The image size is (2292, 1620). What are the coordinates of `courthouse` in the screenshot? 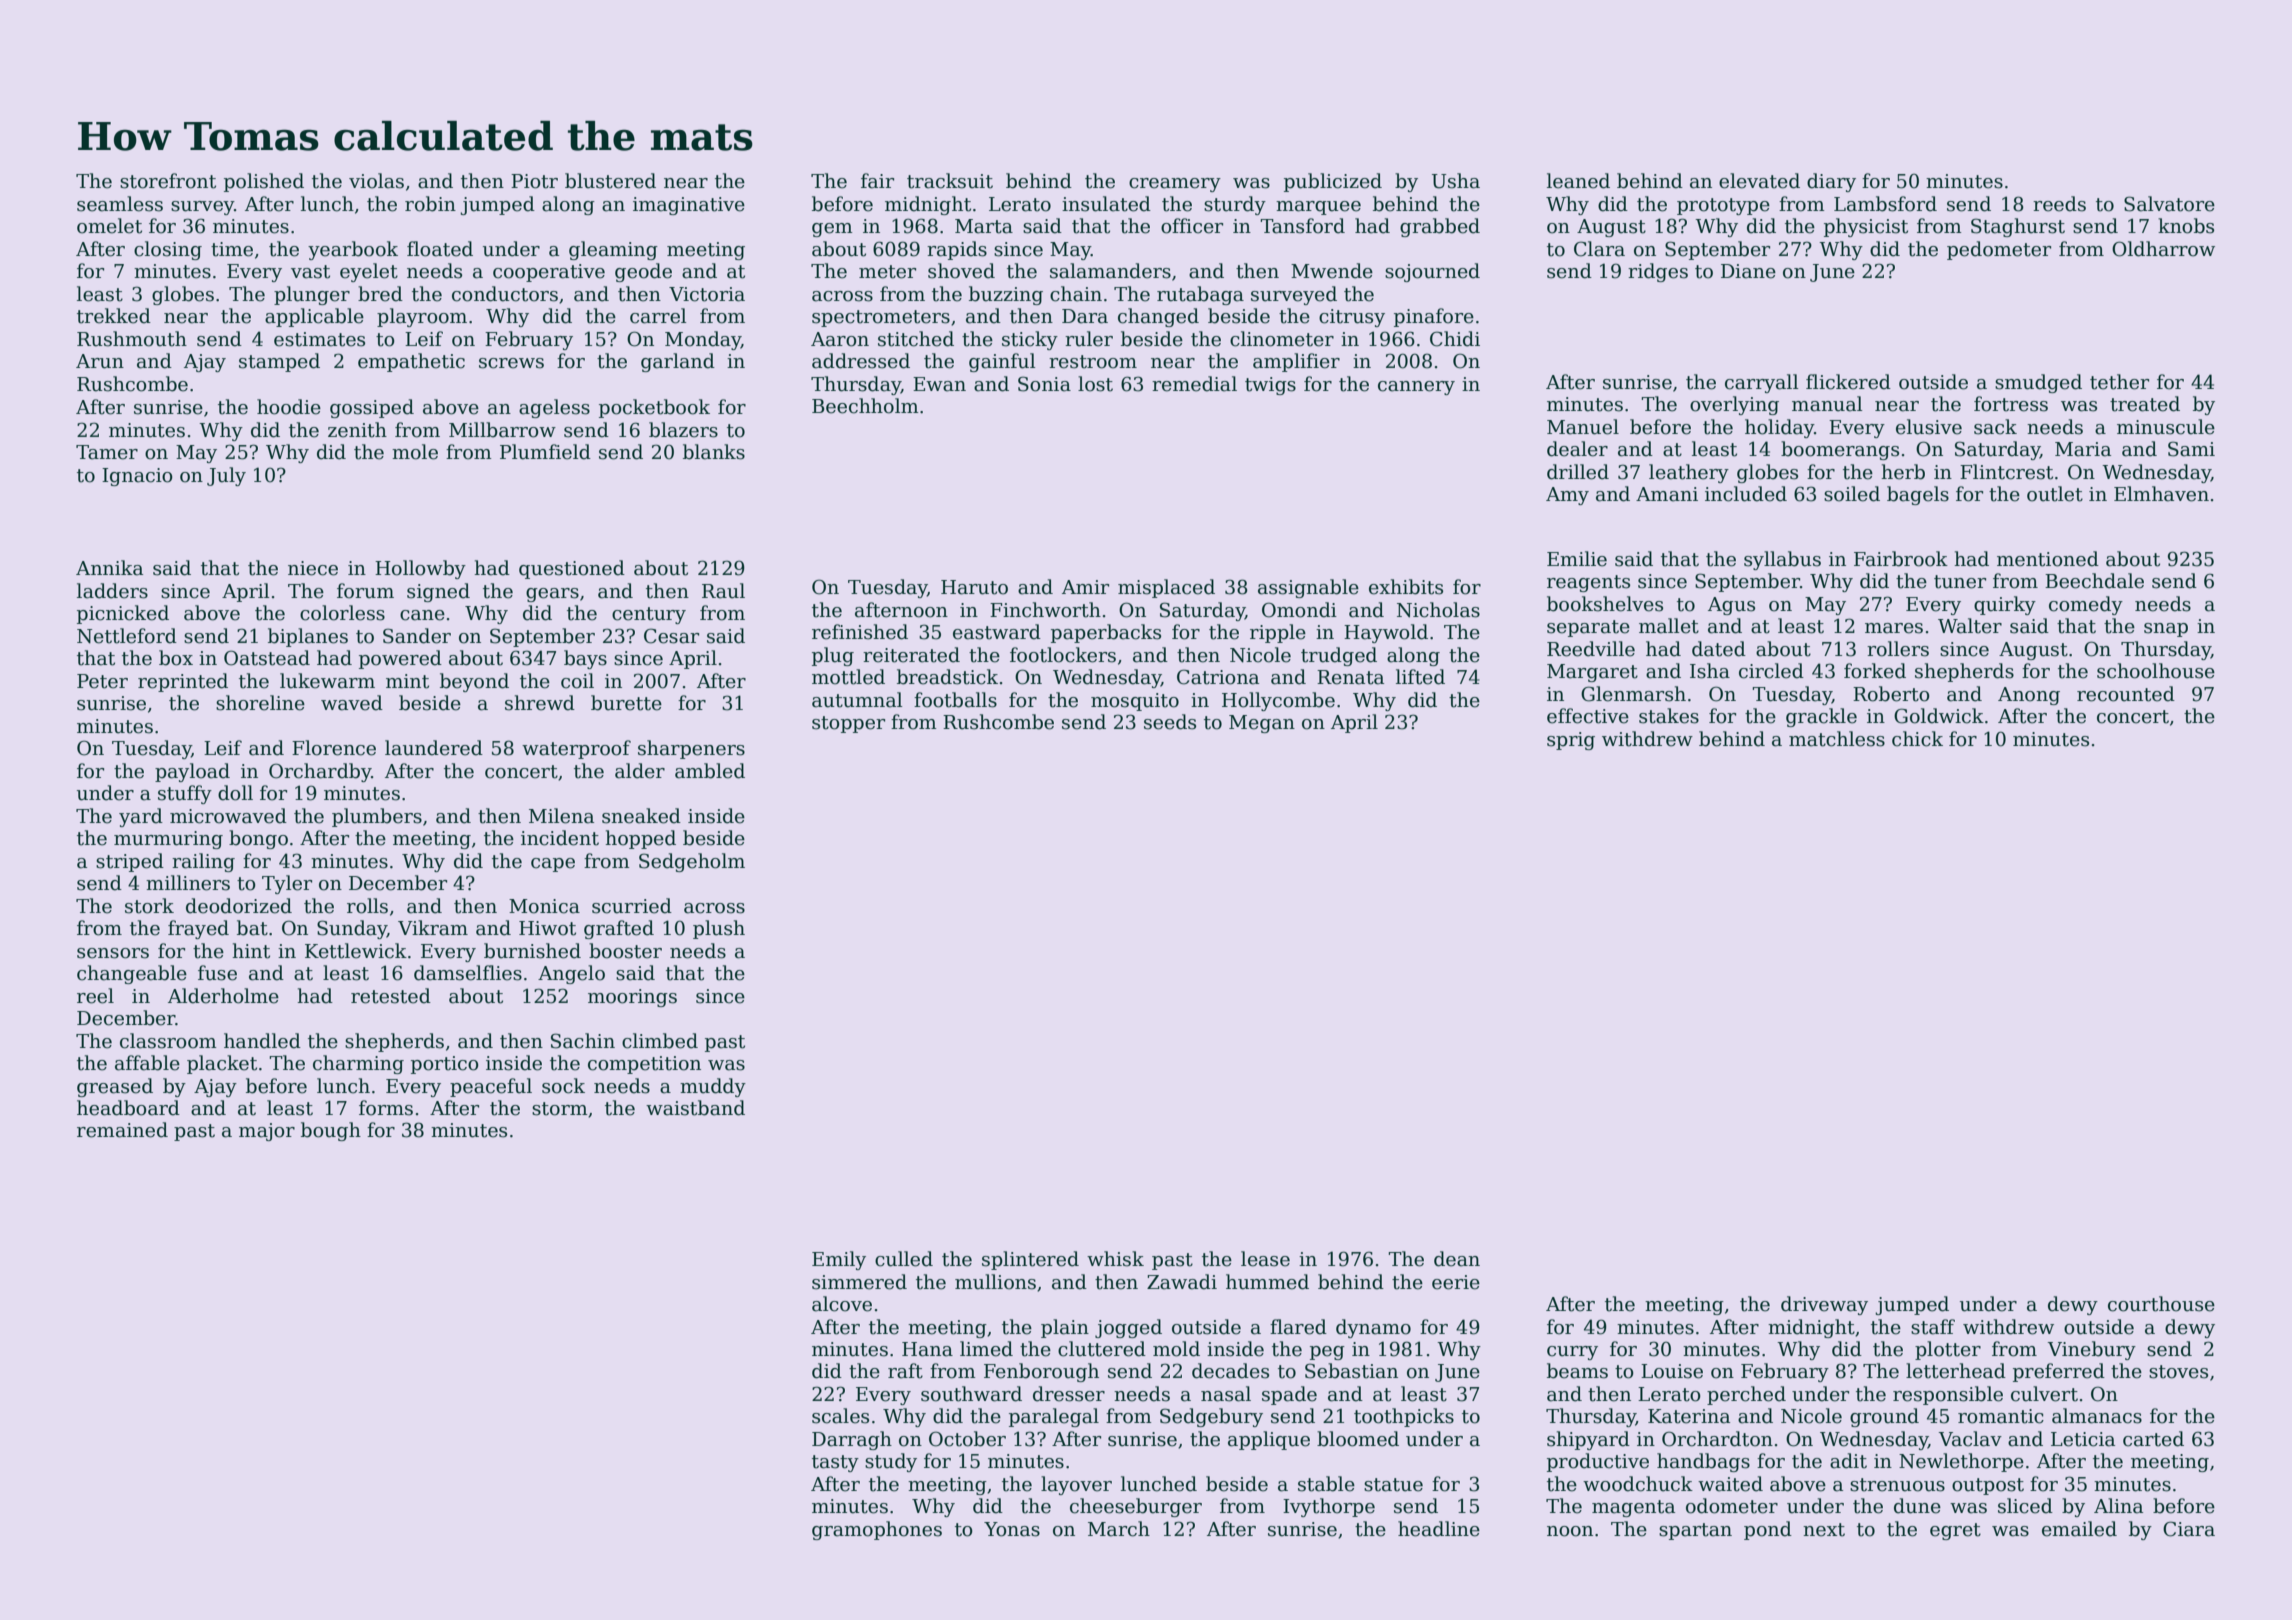 It's located at (2161, 1304).
